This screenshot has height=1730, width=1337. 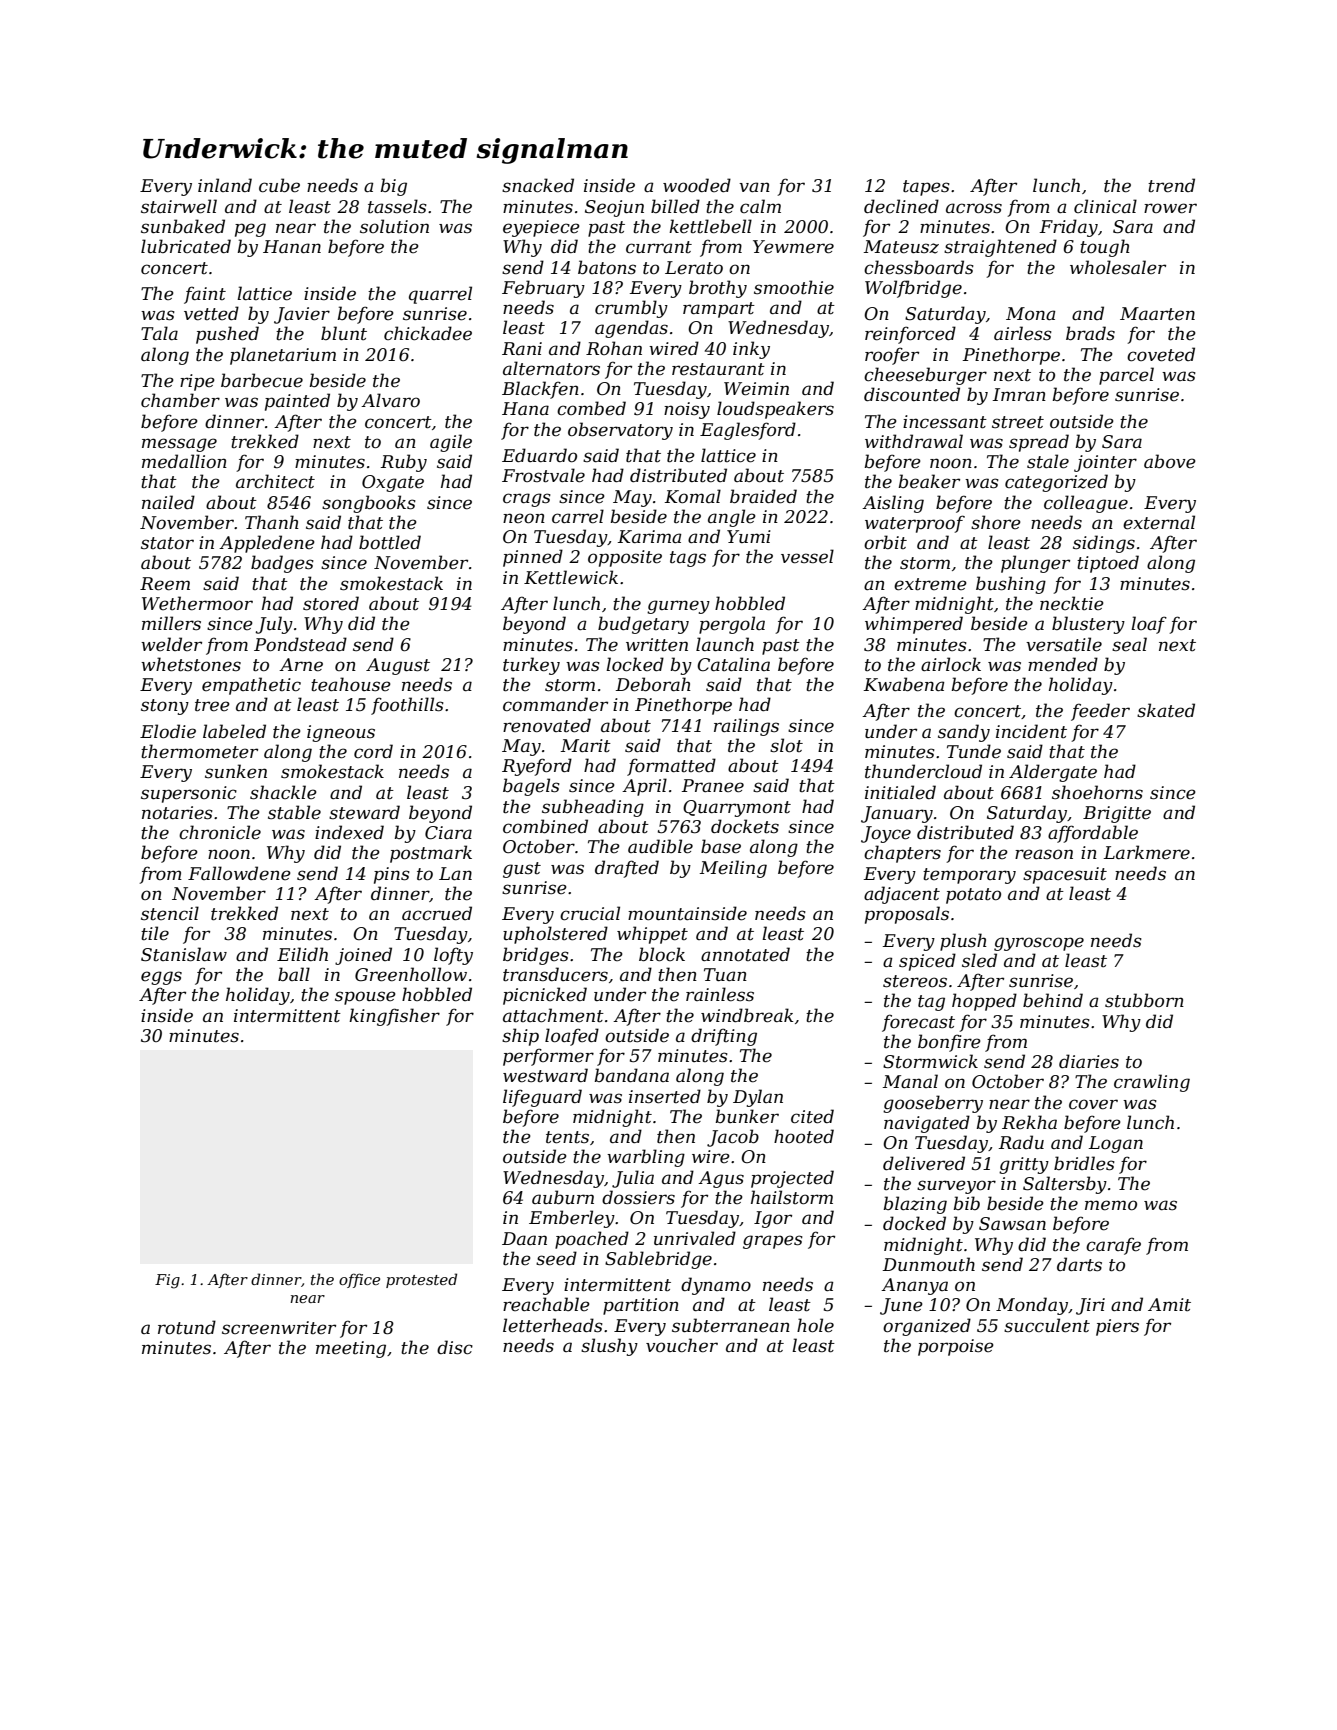 What do you see at coordinates (1116, 1144) in the screenshot?
I see `Logan` at bounding box center [1116, 1144].
